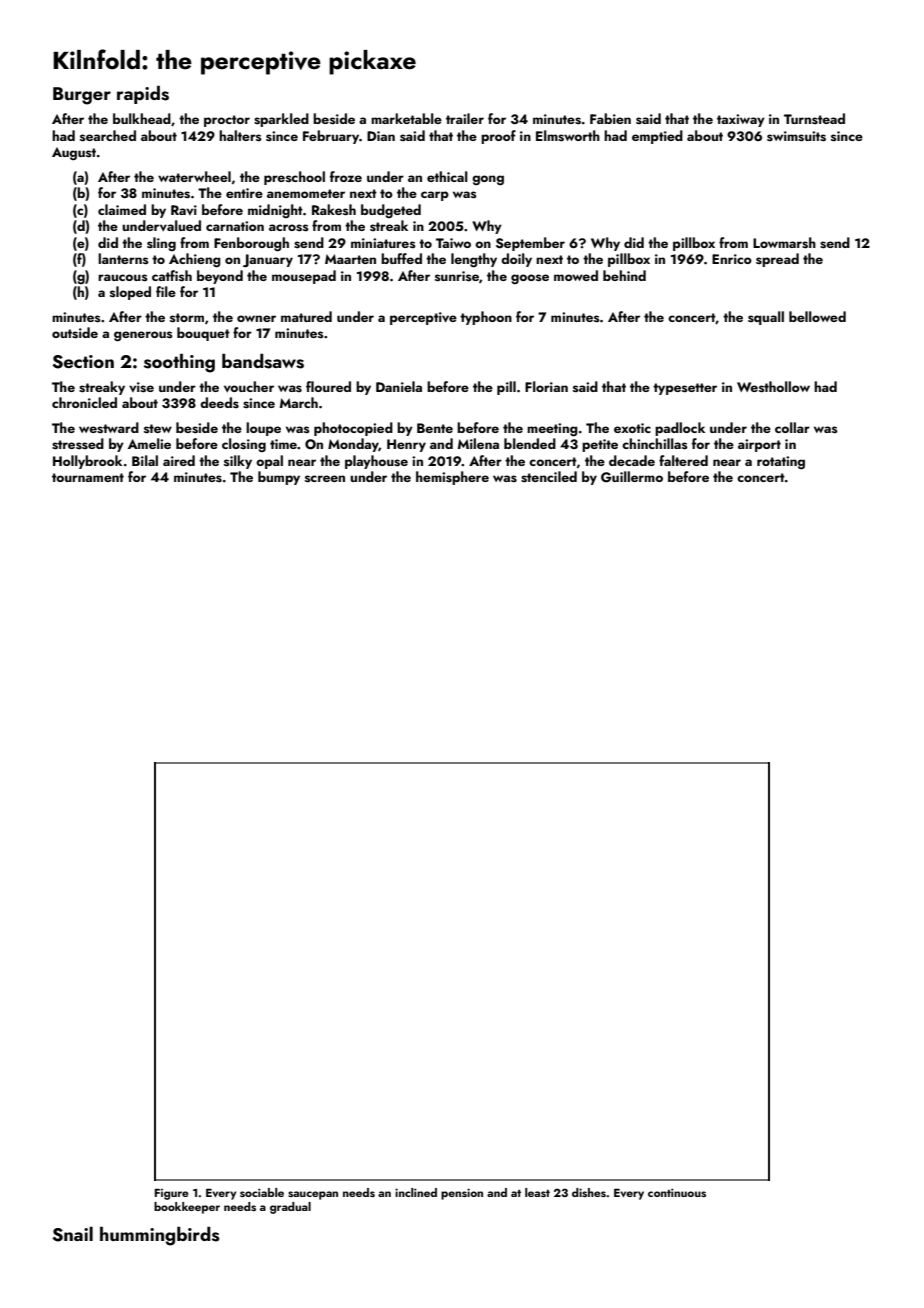  Describe the element at coordinates (781, 463) in the image. I see `rotating` at that location.
